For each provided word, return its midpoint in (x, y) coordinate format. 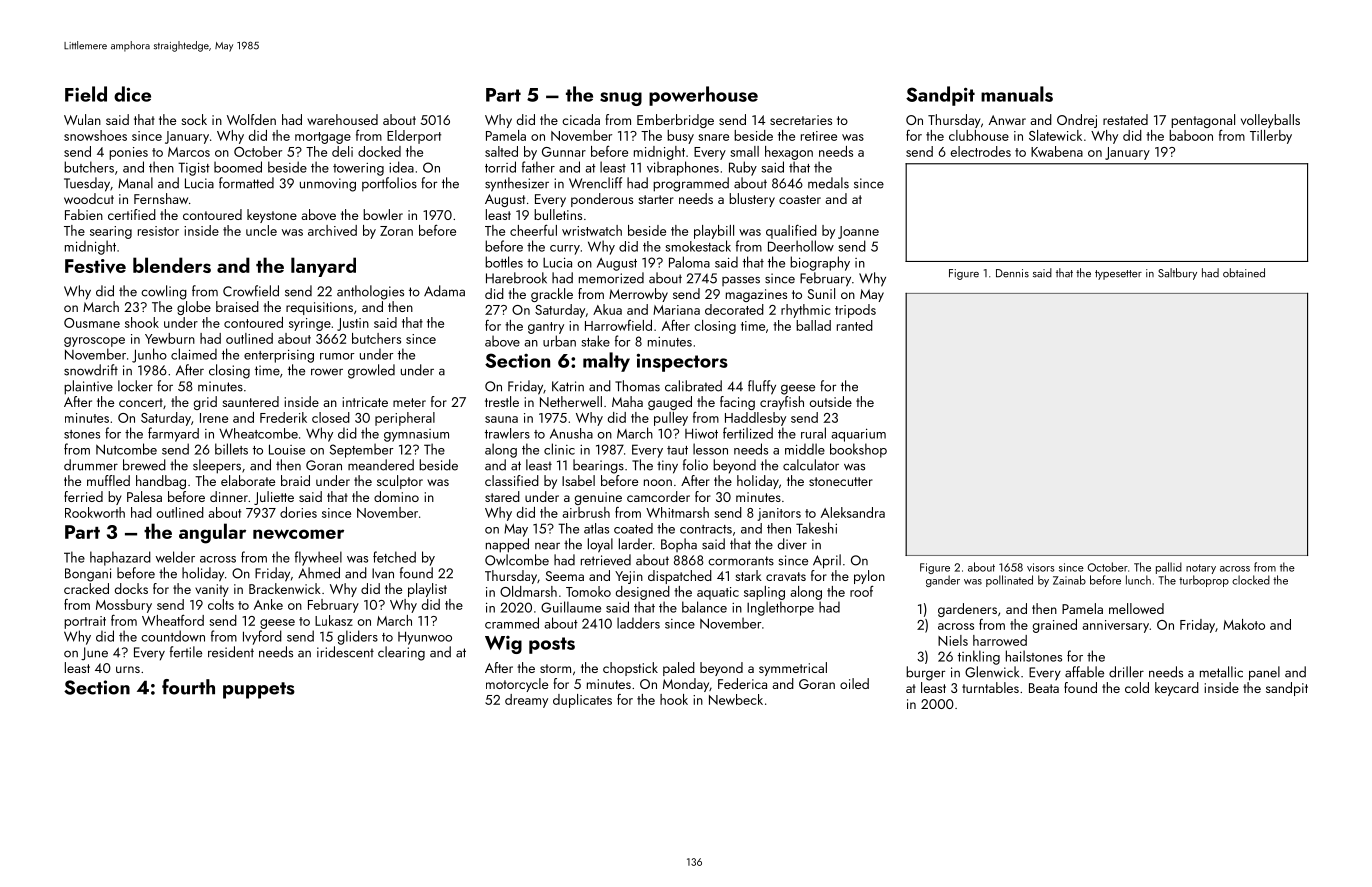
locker (135, 386)
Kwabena (1057, 151)
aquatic (718, 593)
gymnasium (416, 435)
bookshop (858, 450)
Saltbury (1177, 274)
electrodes (981, 151)
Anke (268, 604)
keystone (272, 216)
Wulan (82, 119)
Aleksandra (853, 512)
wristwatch (592, 230)
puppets (259, 690)
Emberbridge (675, 121)
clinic (559, 449)
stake (595, 341)
